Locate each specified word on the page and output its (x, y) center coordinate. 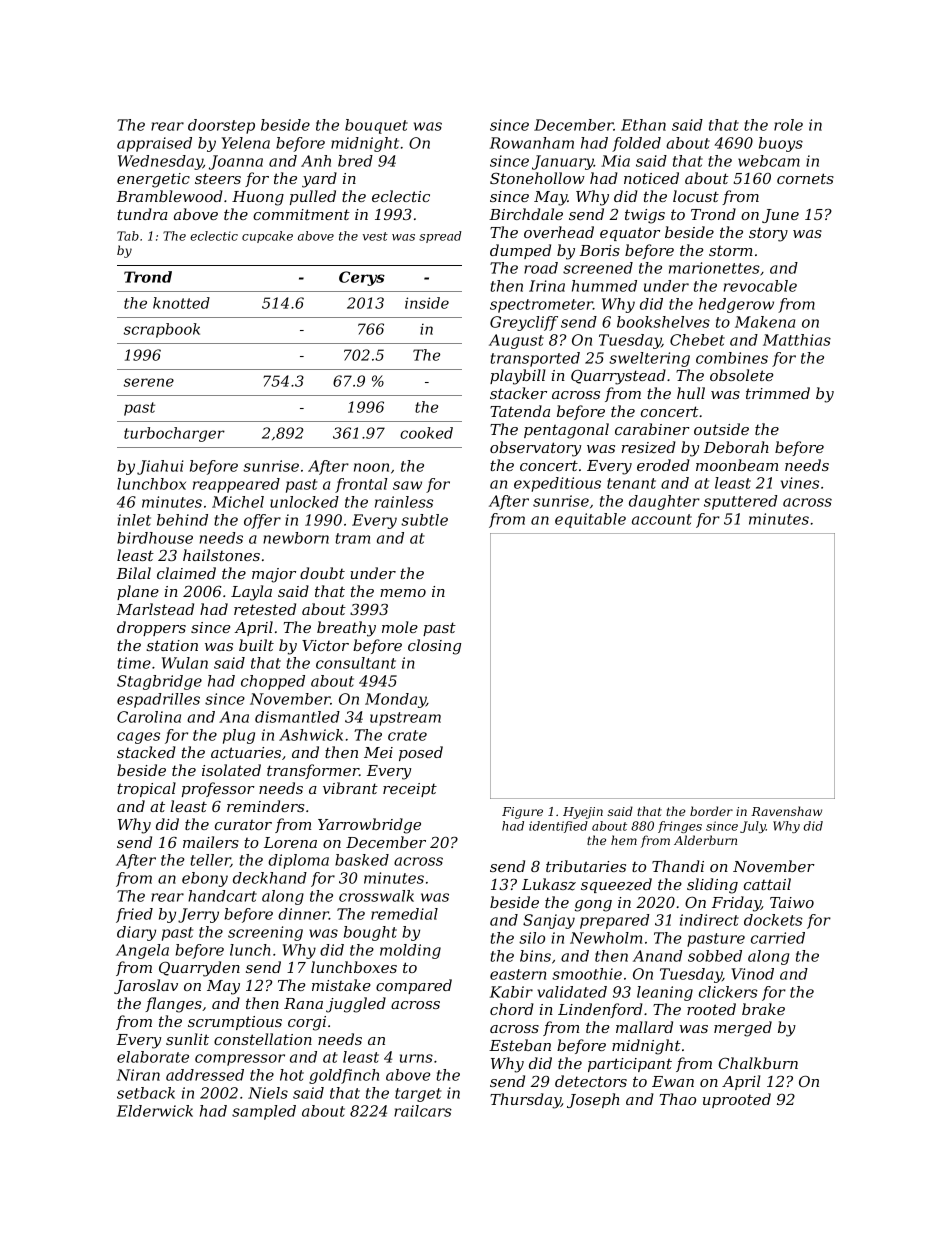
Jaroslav (146, 986)
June (780, 216)
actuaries (246, 752)
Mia (615, 161)
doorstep (221, 126)
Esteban (520, 1045)
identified (558, 827)
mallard (644, 1027)
